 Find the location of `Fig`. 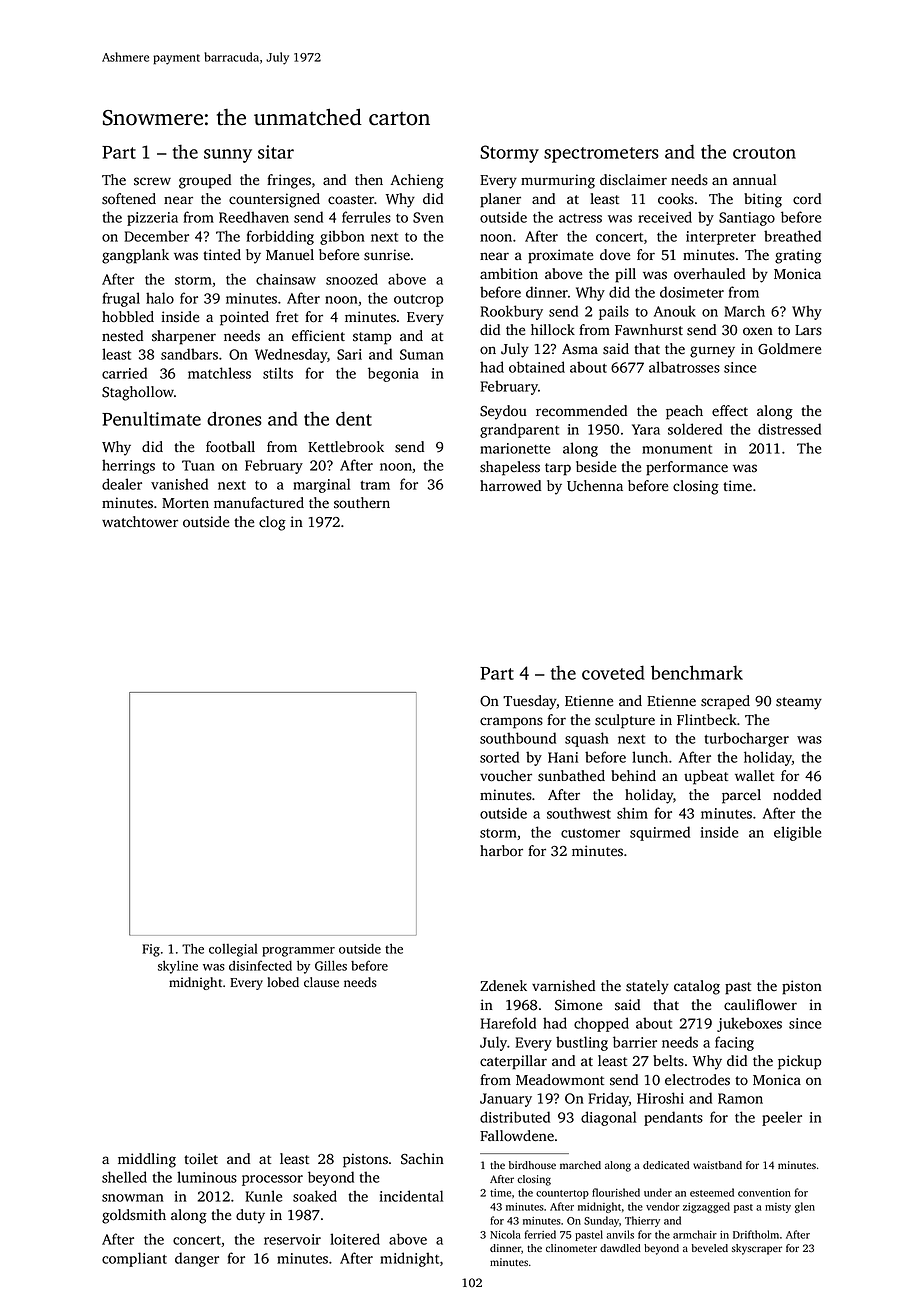

Fig is located at coordinates (151, 950).
